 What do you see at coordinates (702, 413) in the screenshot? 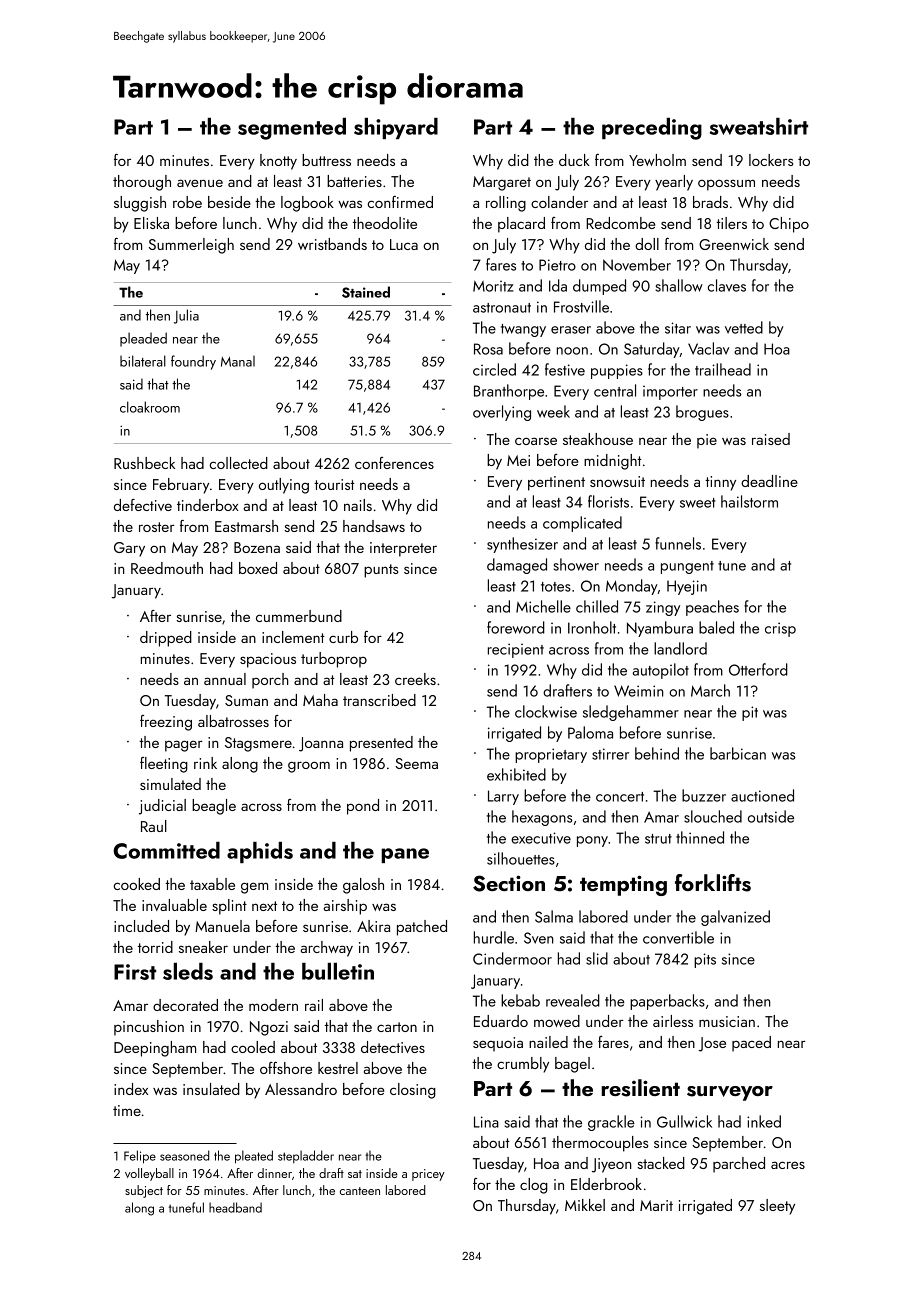
I see `brogues` at bounding box center [702, 413].
